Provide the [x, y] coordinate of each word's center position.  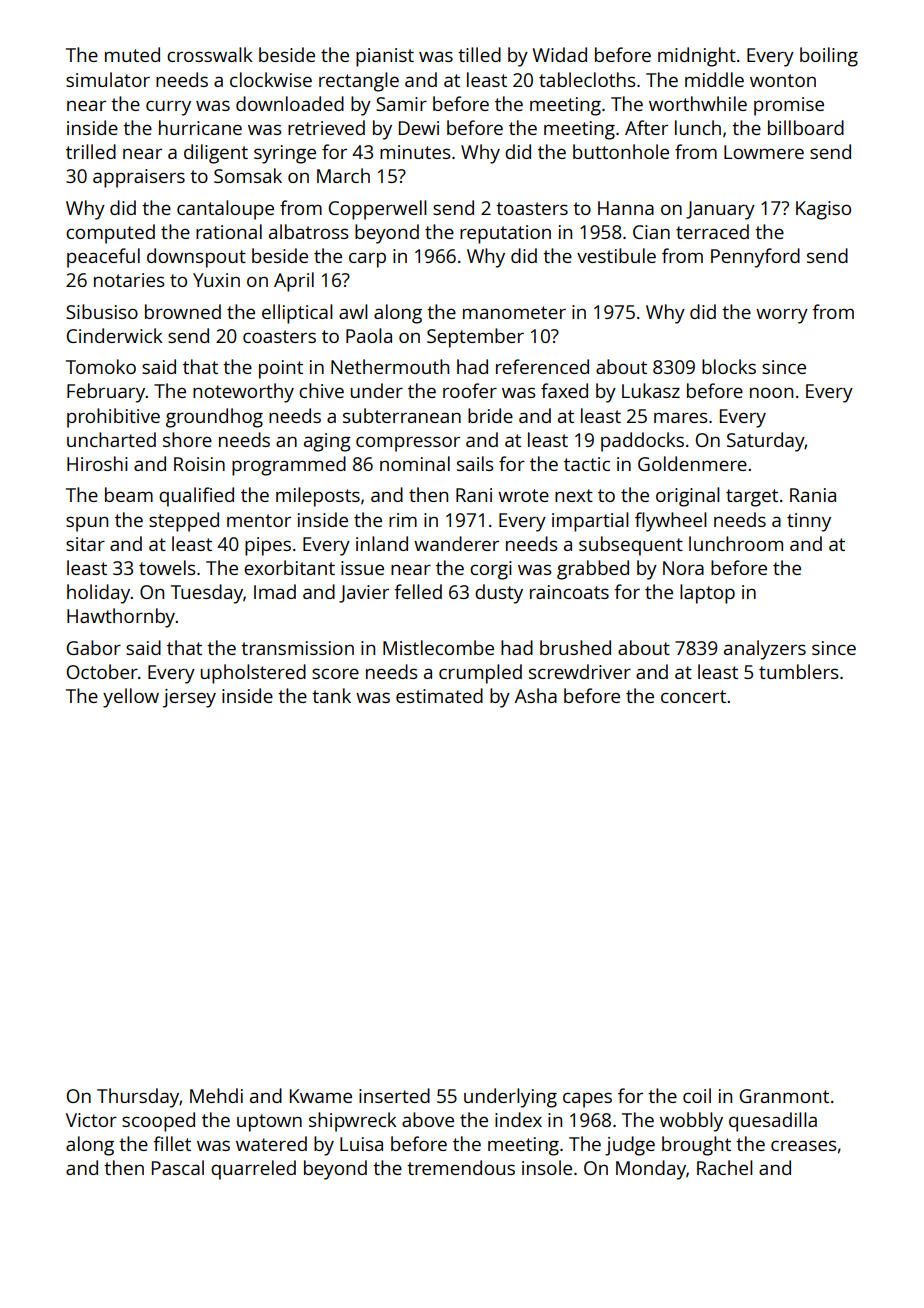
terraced [712, 231]
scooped [158, 1122]
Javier [364, 594]
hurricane [200, 127]
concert [693, 696]
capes [587, 1100]
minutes [415, 152]
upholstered [253, 674]
